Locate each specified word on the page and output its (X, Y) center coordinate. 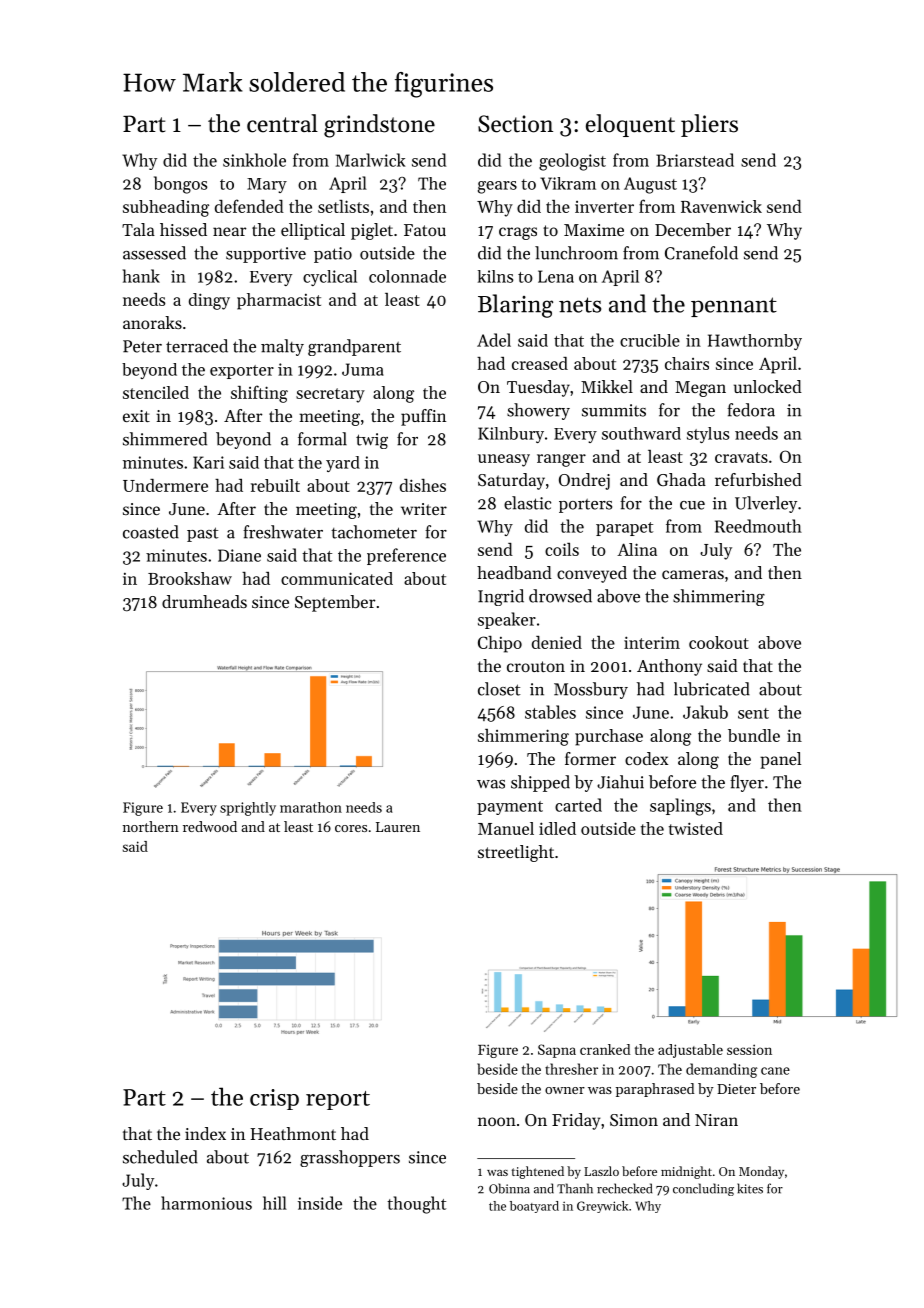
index (205, 1133)
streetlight (516, 853)
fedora (751, 410)
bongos (180, 185)
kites (750, 1188)
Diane (239, 555)
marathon (311, 807)
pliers (709, 125)
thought (416, 1205)
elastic (527, 503)
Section (515, 124)
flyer (747, 783)
